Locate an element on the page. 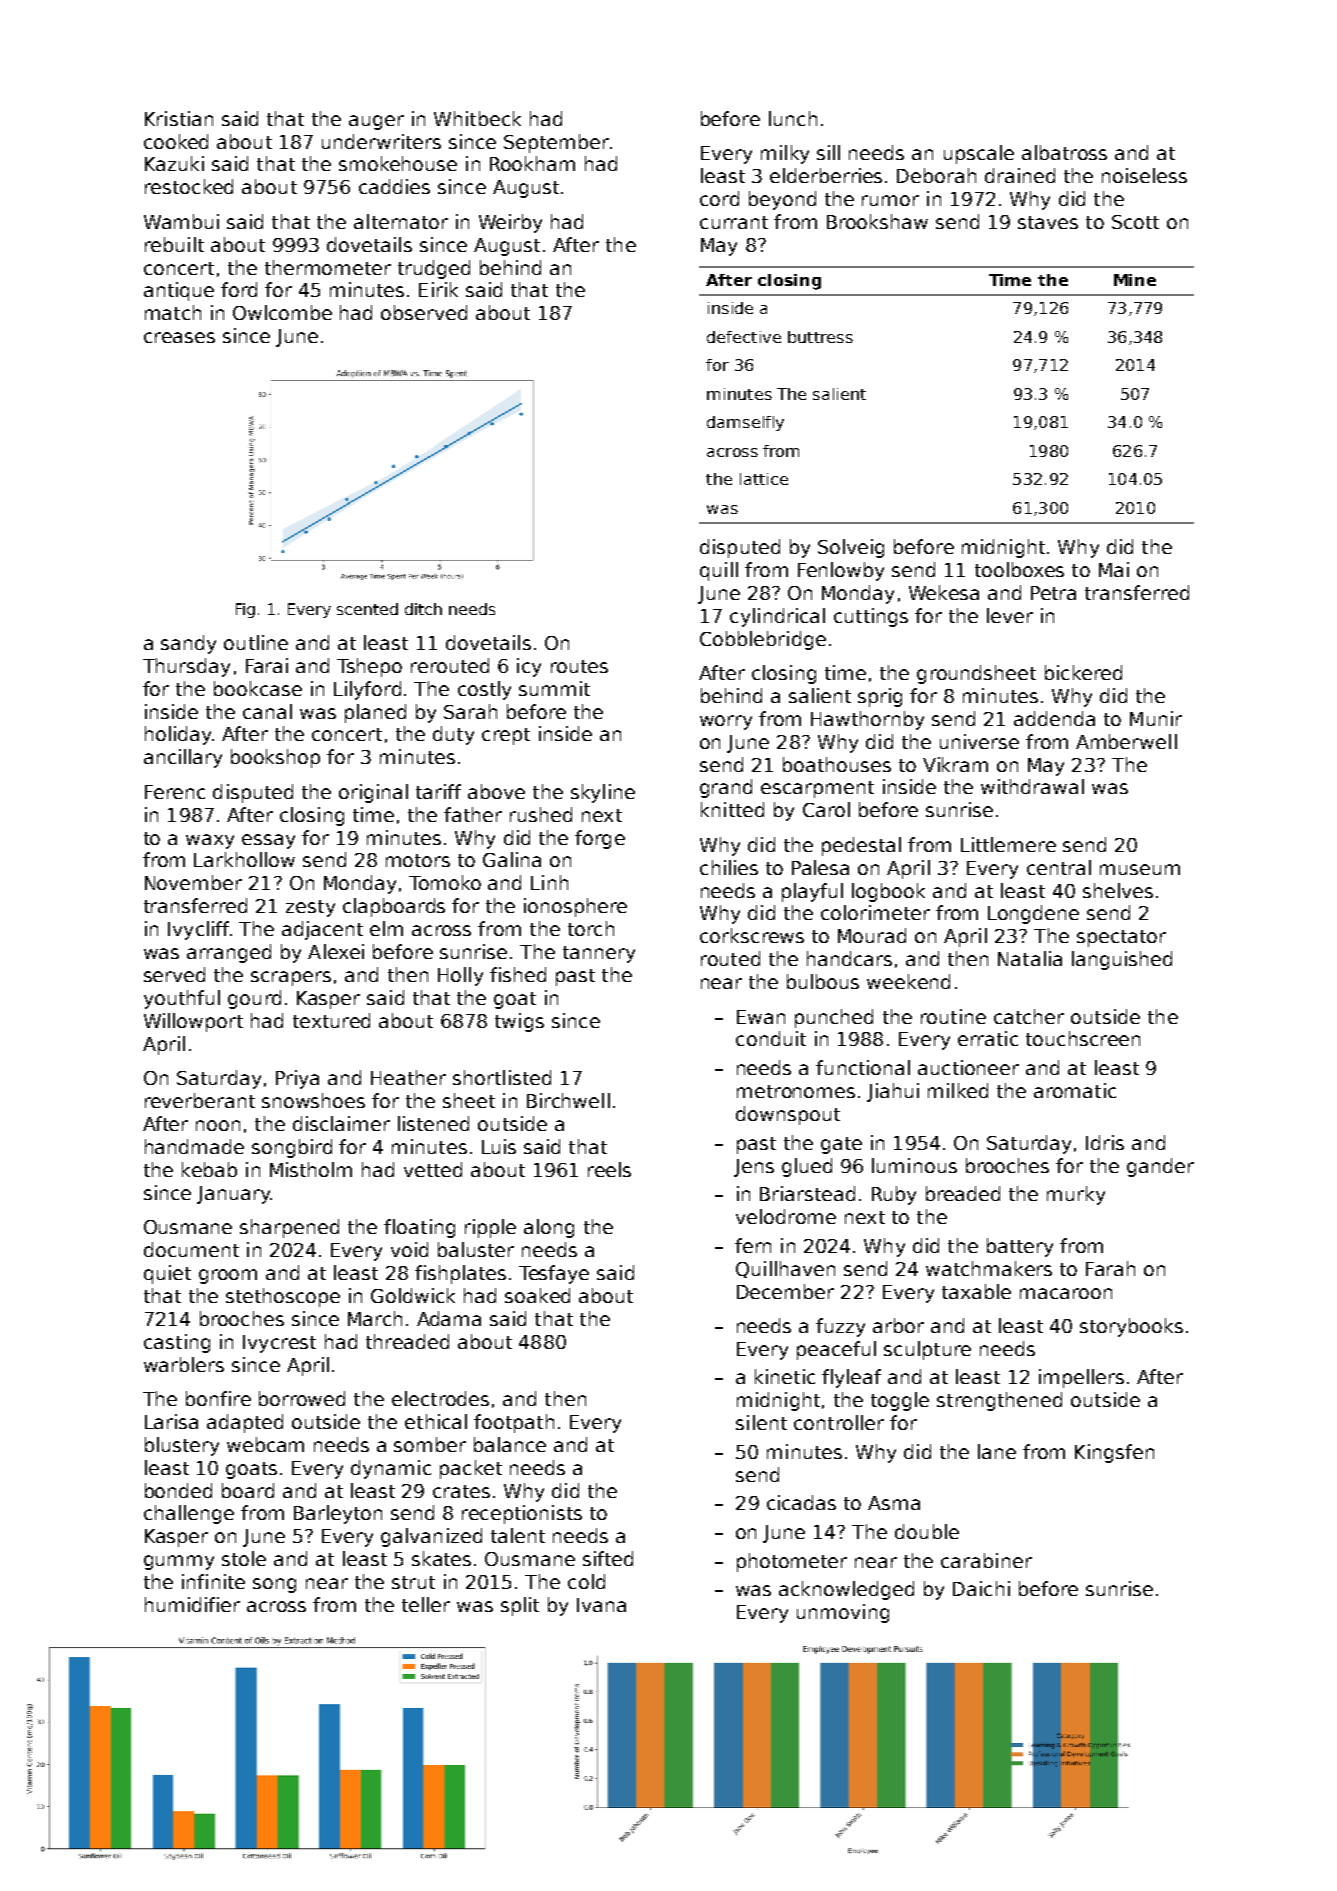 The image size is (1337, 1891). damselfly is located at coordinates (745, 423).
